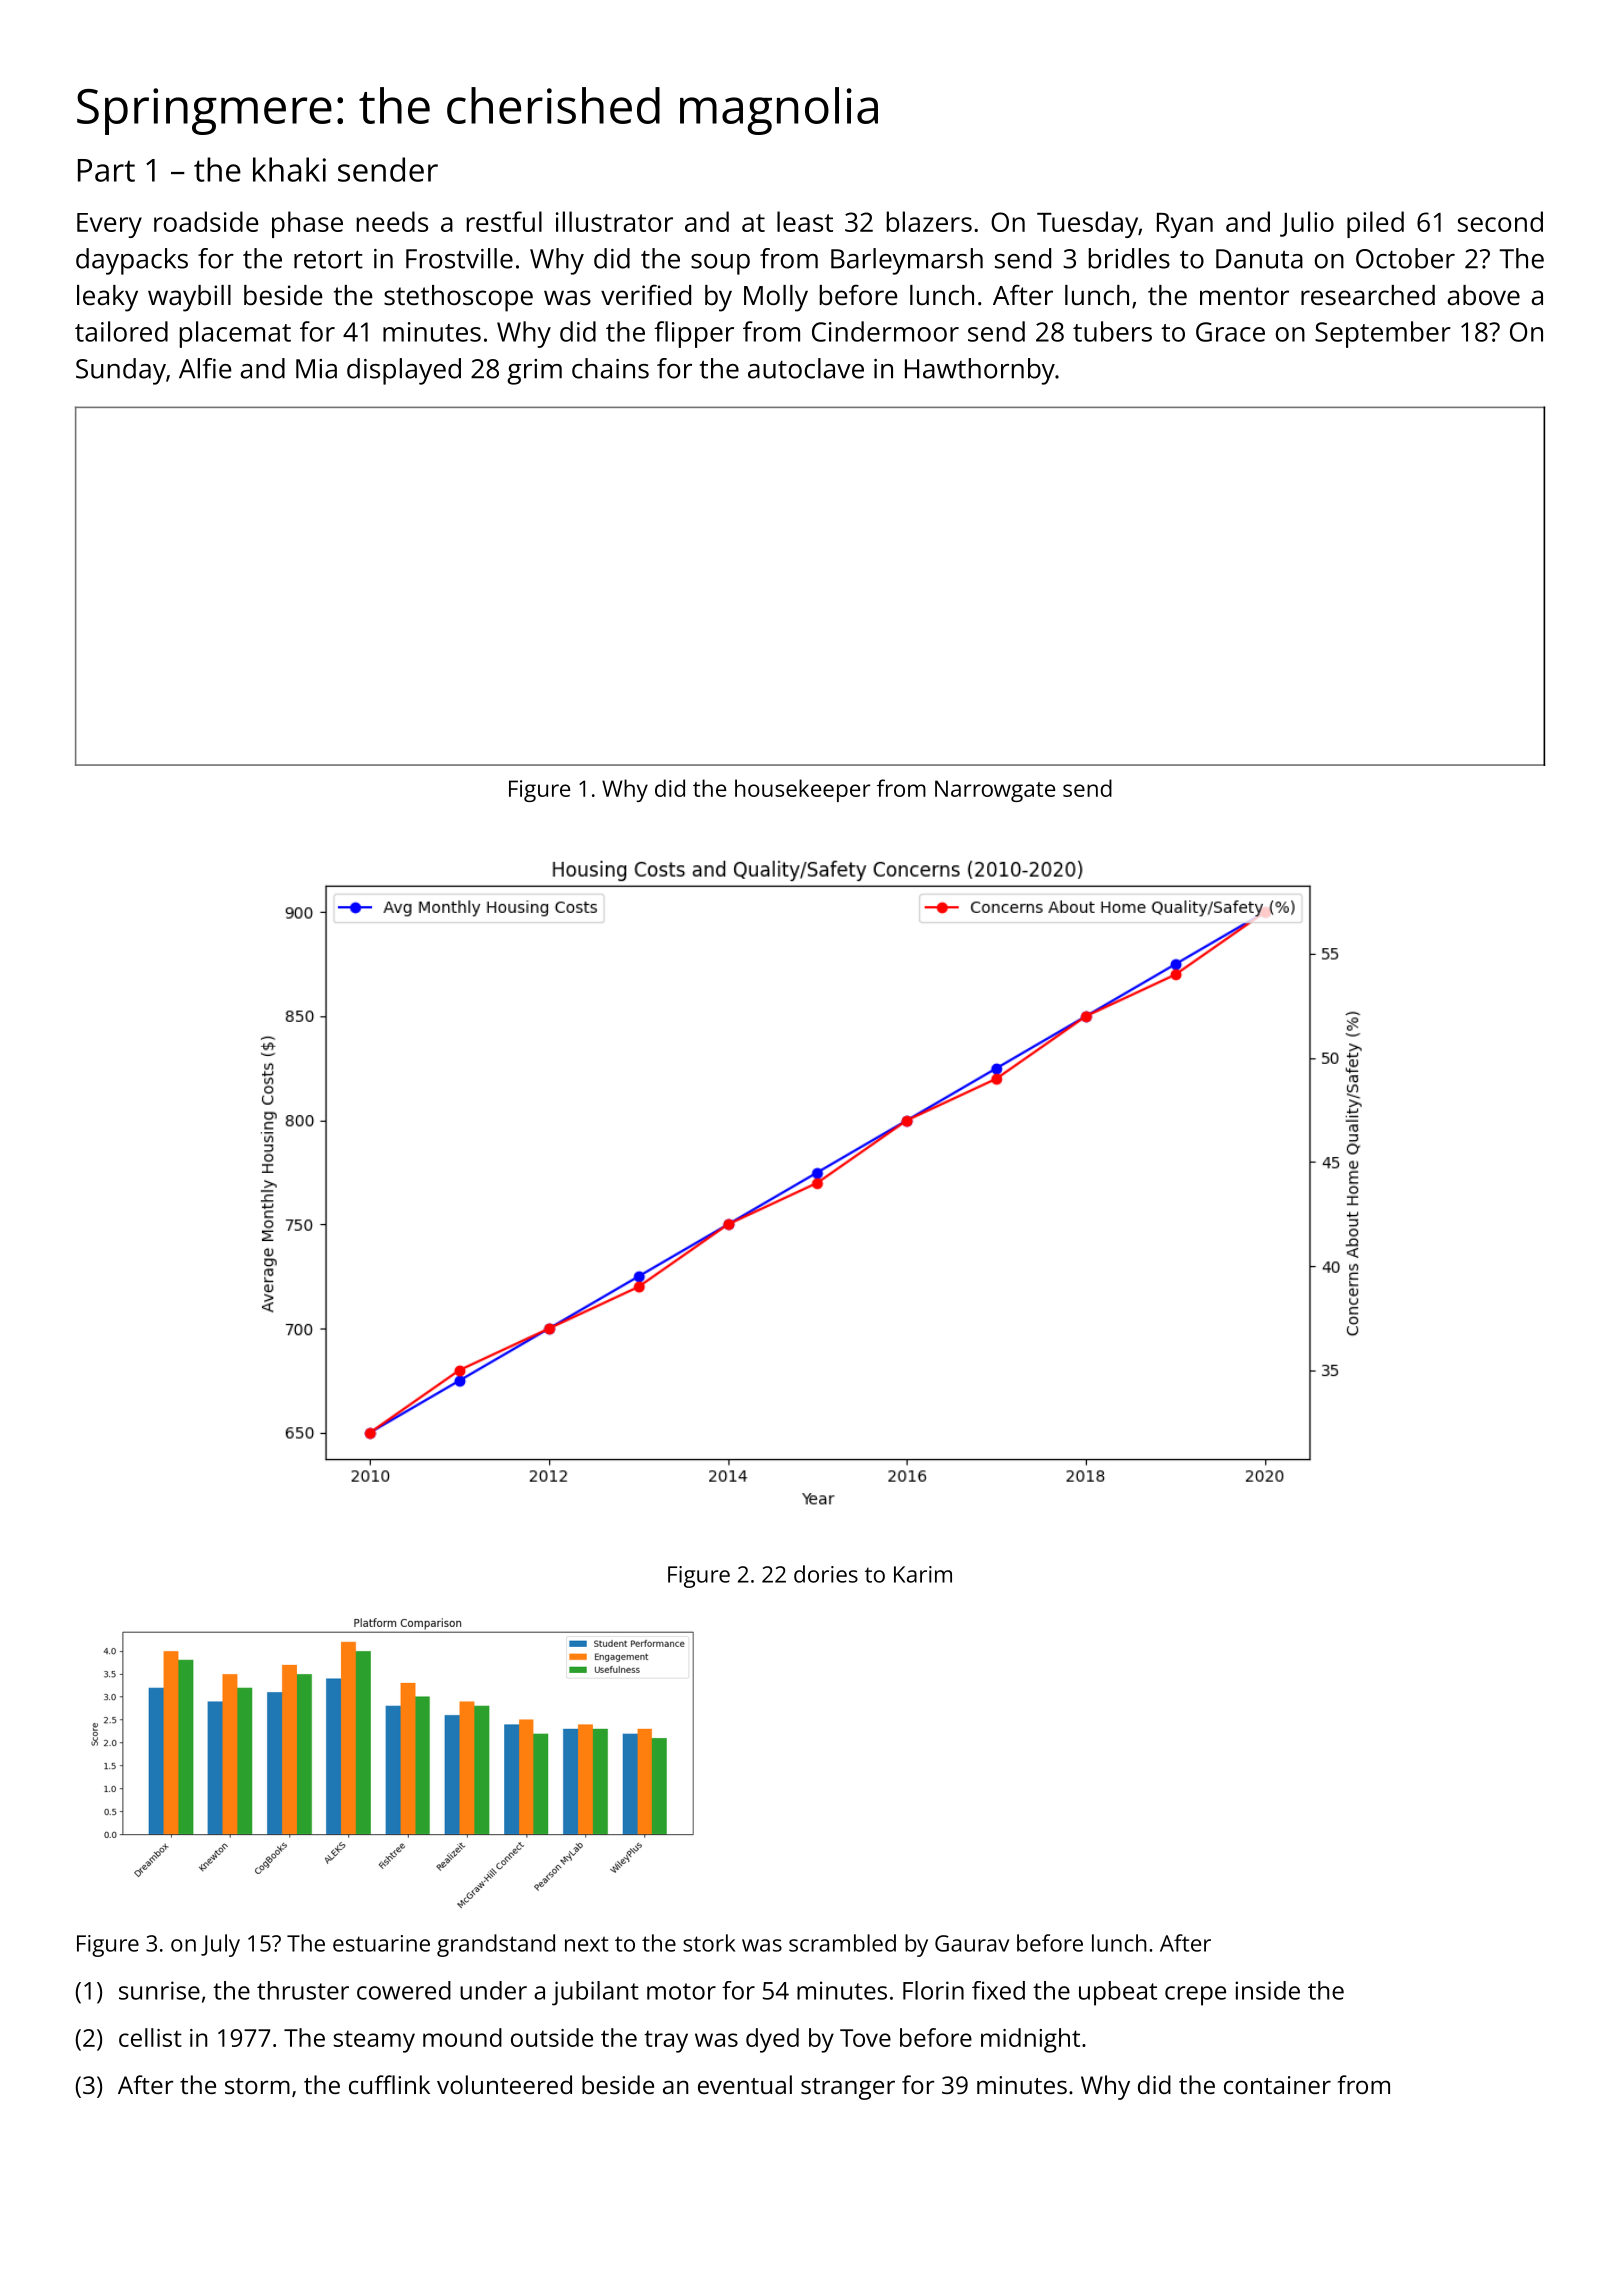  I want to click on placemat, so click(235, 334).
